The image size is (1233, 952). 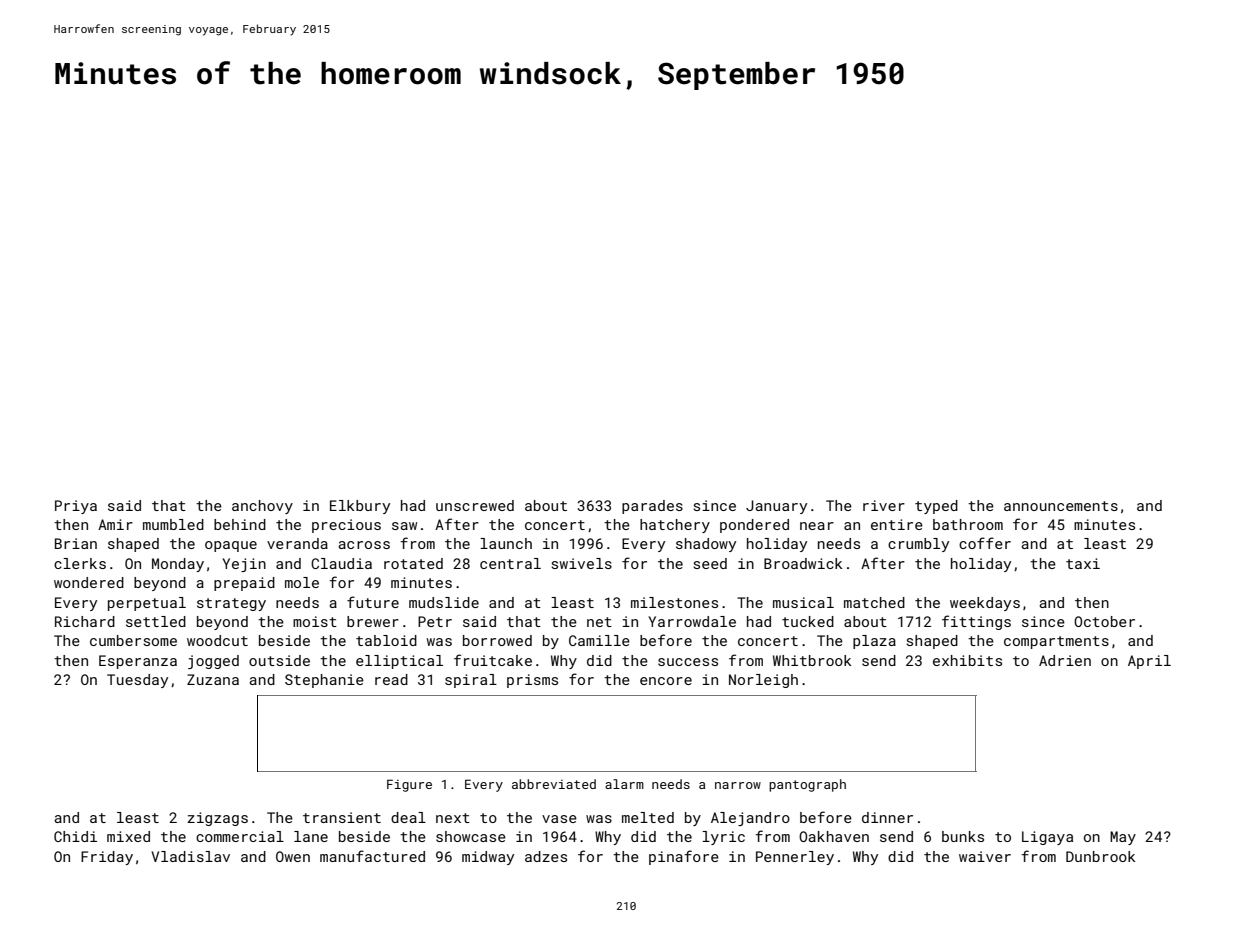 I want to click on Zuzana, so click(x=213, y=679).
